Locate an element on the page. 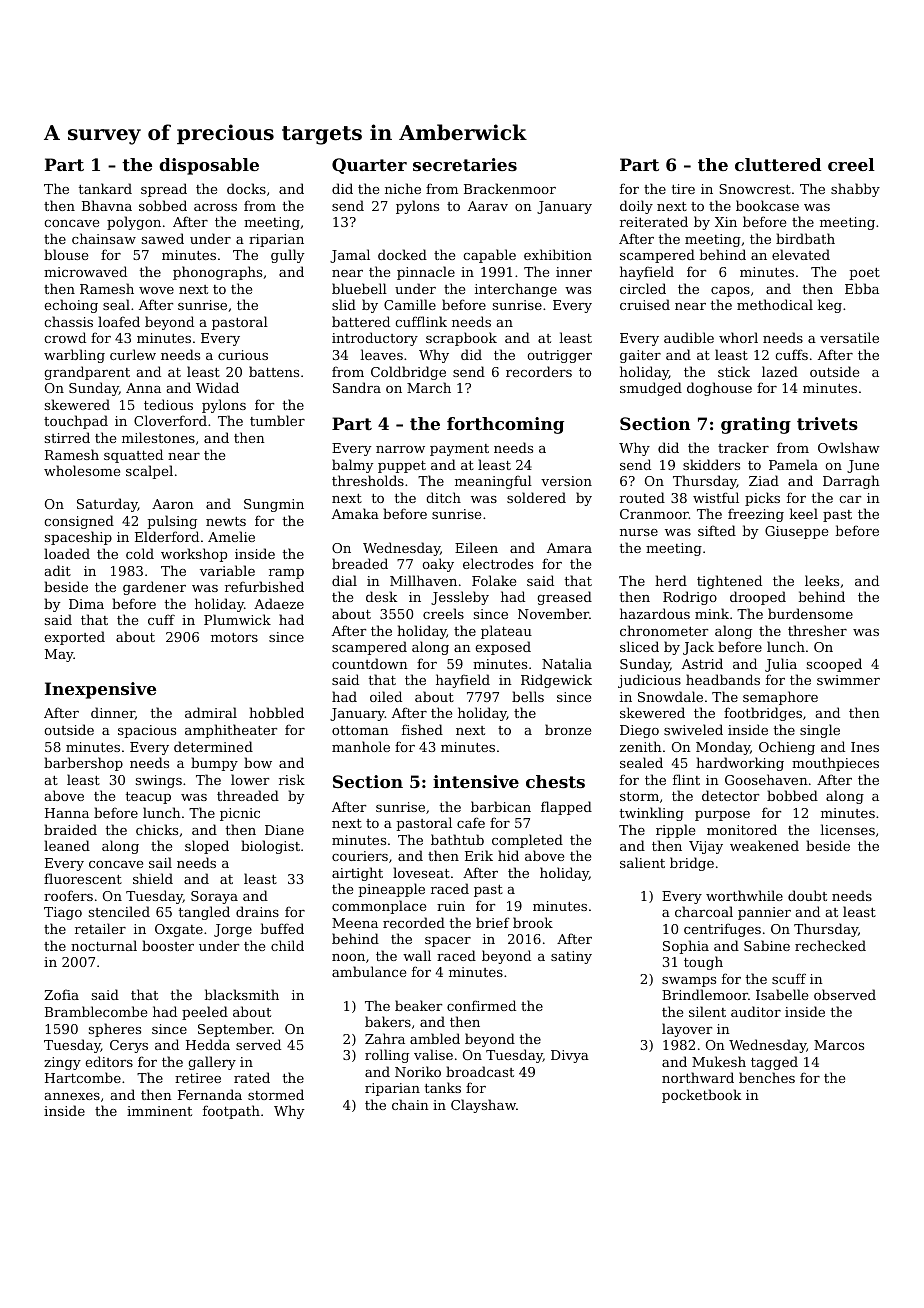 The height and width of the page is (1308, 924). imminent is located at coordinates (159, 1111).
